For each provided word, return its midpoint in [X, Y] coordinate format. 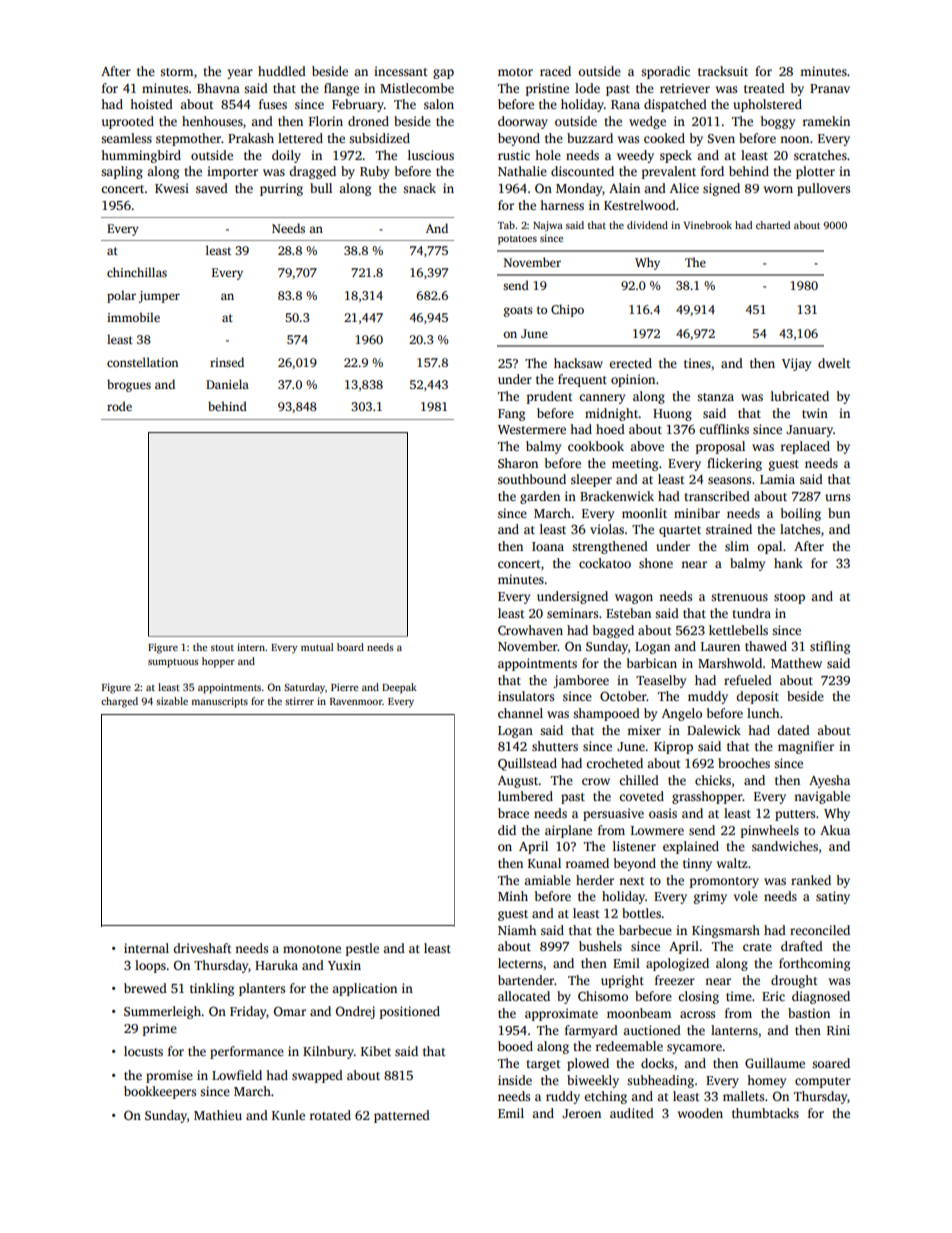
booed [515, 1046]
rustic [514, 155]
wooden [700, 1113]
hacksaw [578, 363]
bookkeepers [160, 1092]
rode [119, 406]
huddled [282, 71]
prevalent [669, 172]
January [809, 431]
